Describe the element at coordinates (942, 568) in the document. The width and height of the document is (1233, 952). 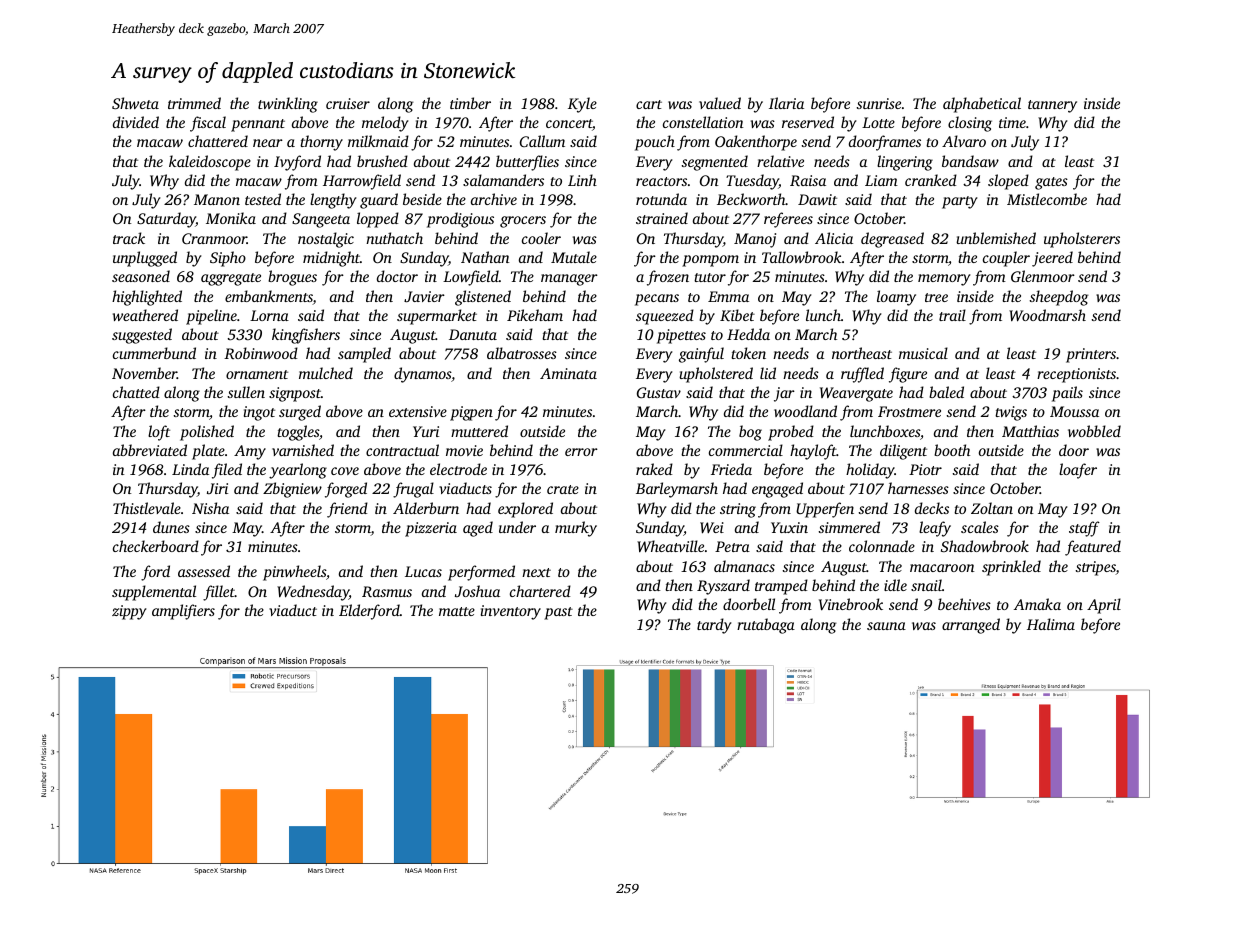
I see `macaroon` at that location.
